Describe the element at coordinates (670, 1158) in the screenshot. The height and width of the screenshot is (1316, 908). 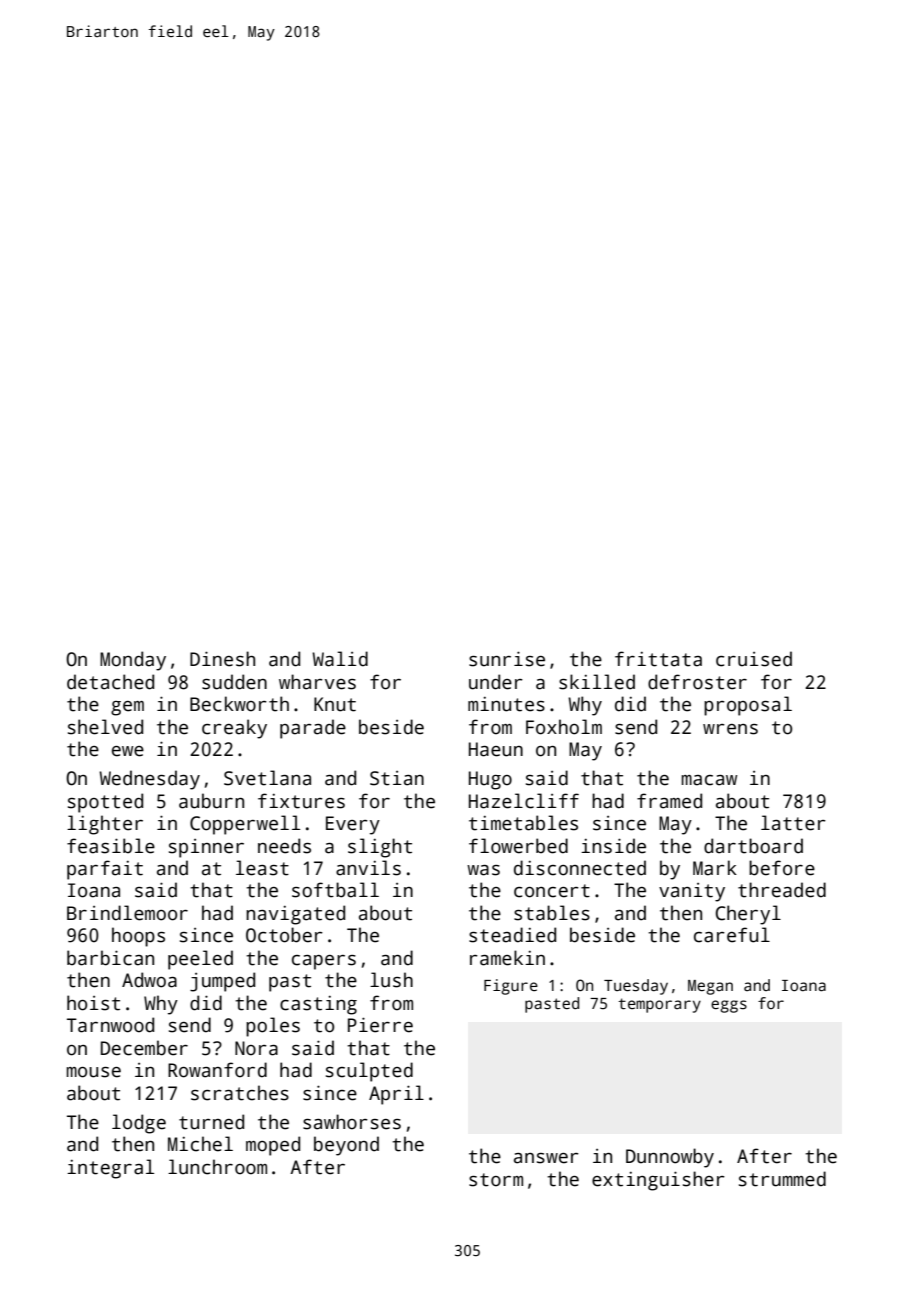
I see `Dunnowby` at that location.
